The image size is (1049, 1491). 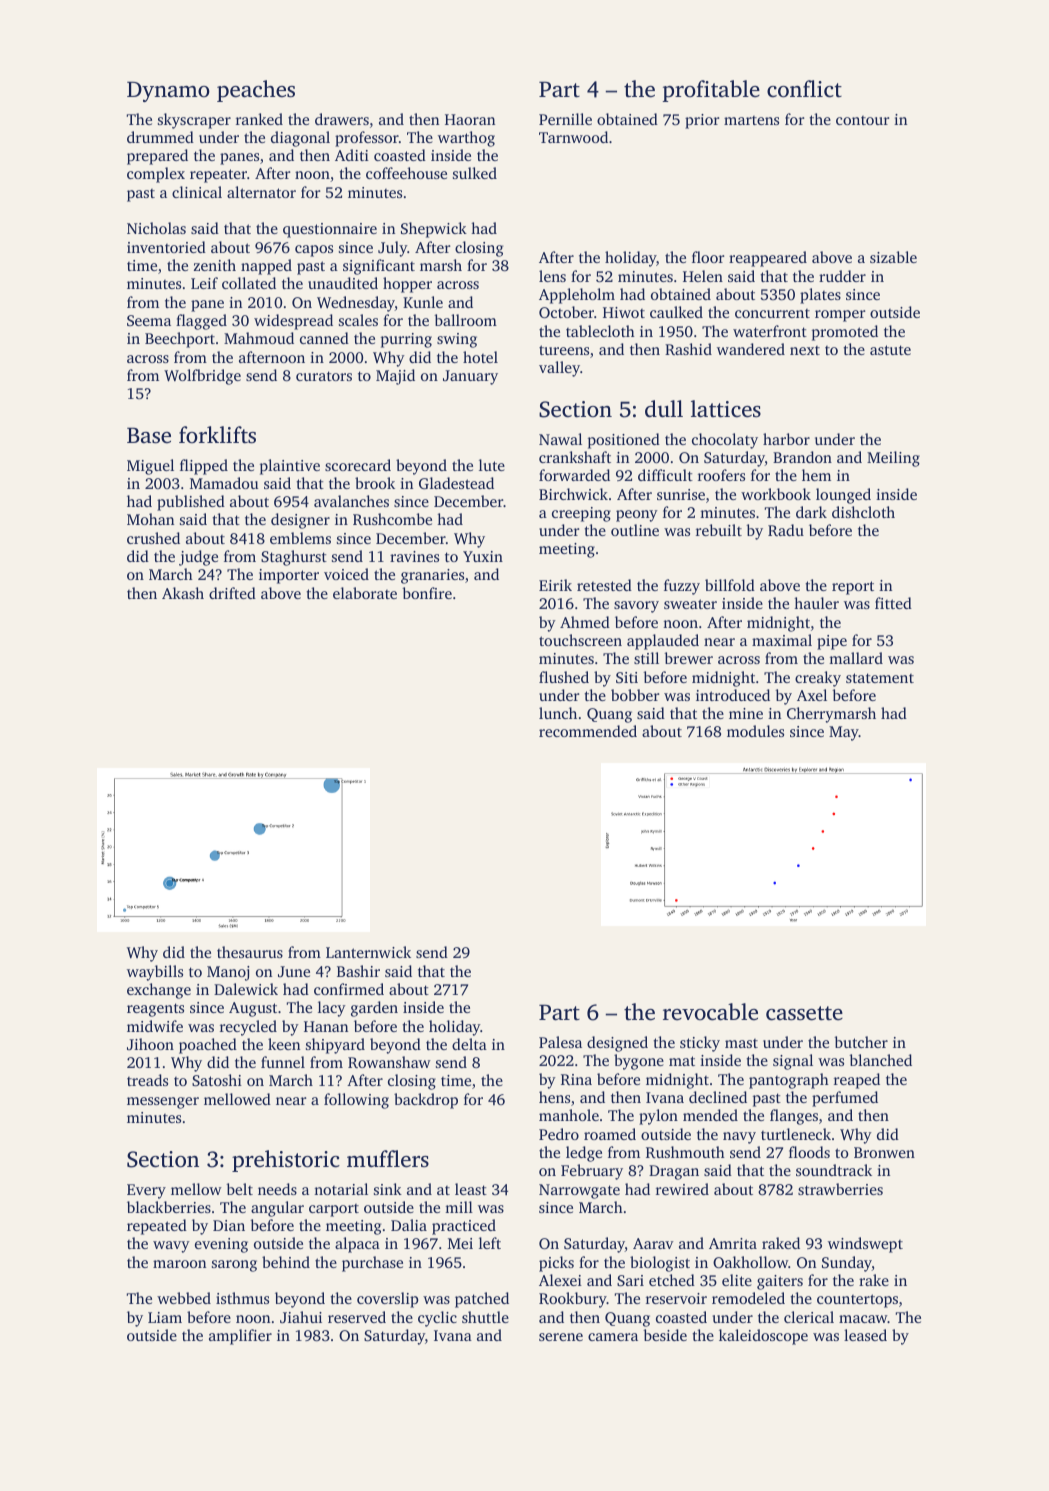 I want to click on Tarnwood, so click(x=573, y=137).
